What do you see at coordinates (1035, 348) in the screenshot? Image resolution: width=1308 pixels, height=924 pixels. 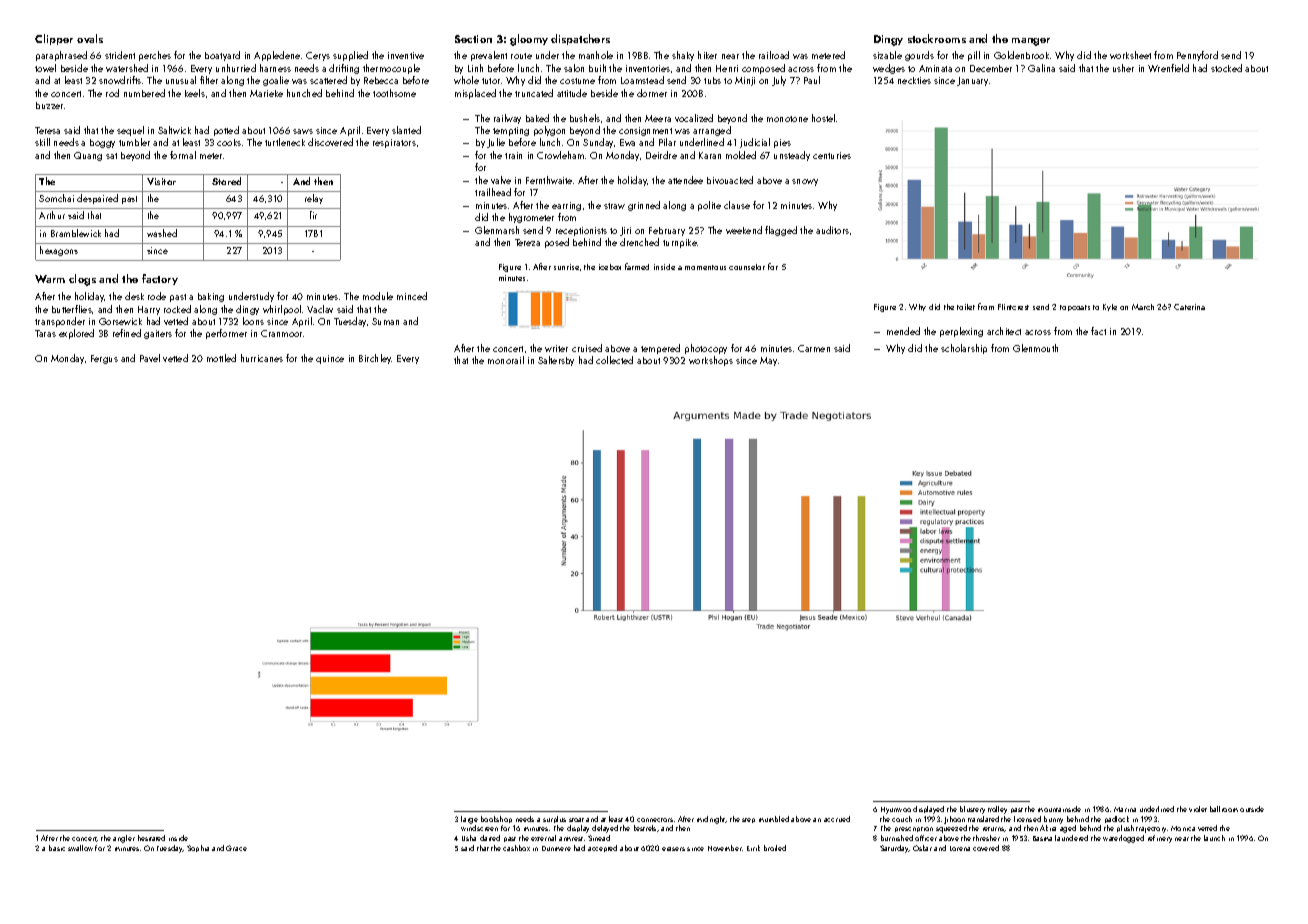 I see `Glenmouth` at bounding box center [1035, 348].
